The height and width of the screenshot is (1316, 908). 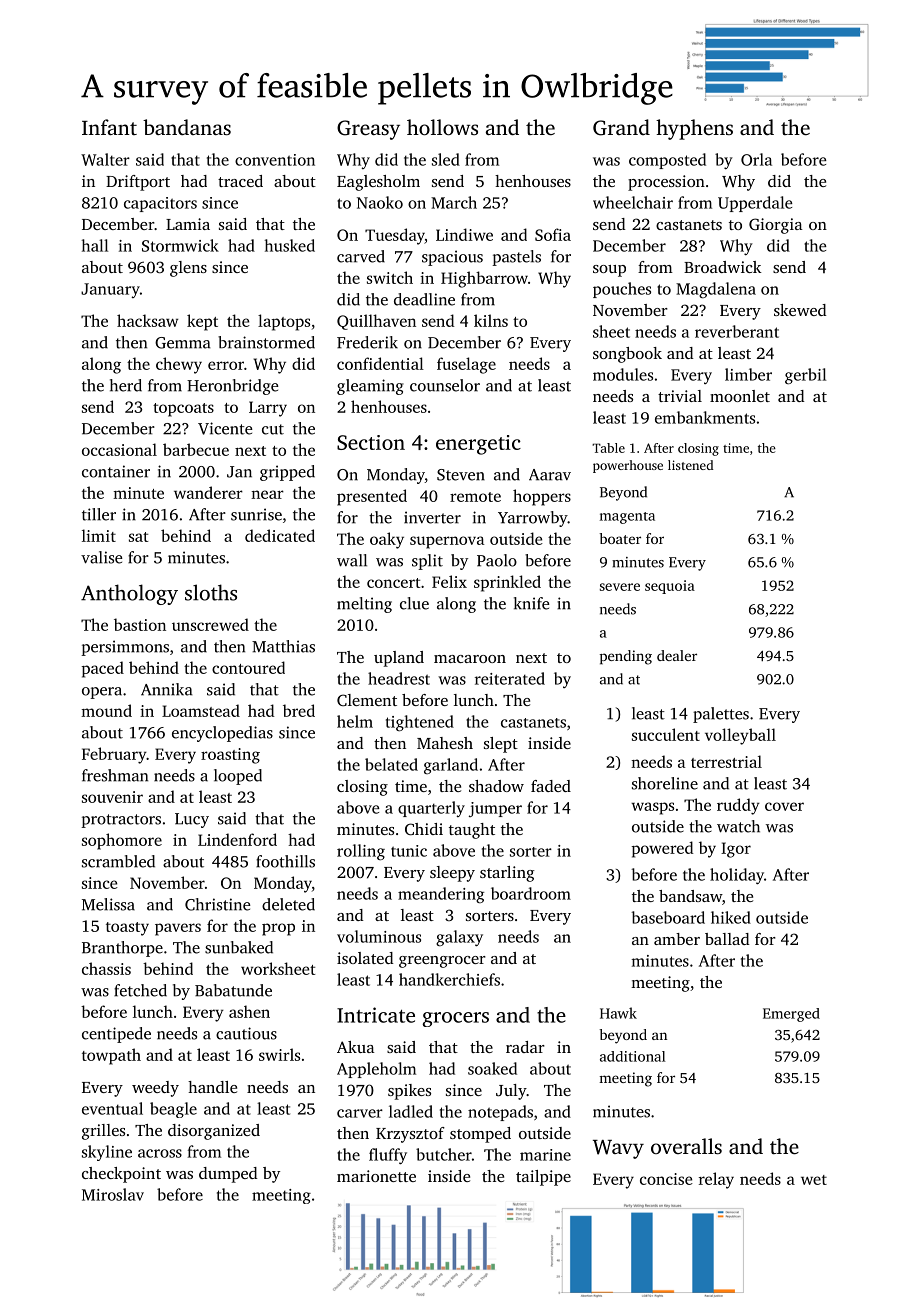 What do you see at coordinates (431, 809) in the screenshot?
I see `quarterly` at bounding box center [431, 809].
